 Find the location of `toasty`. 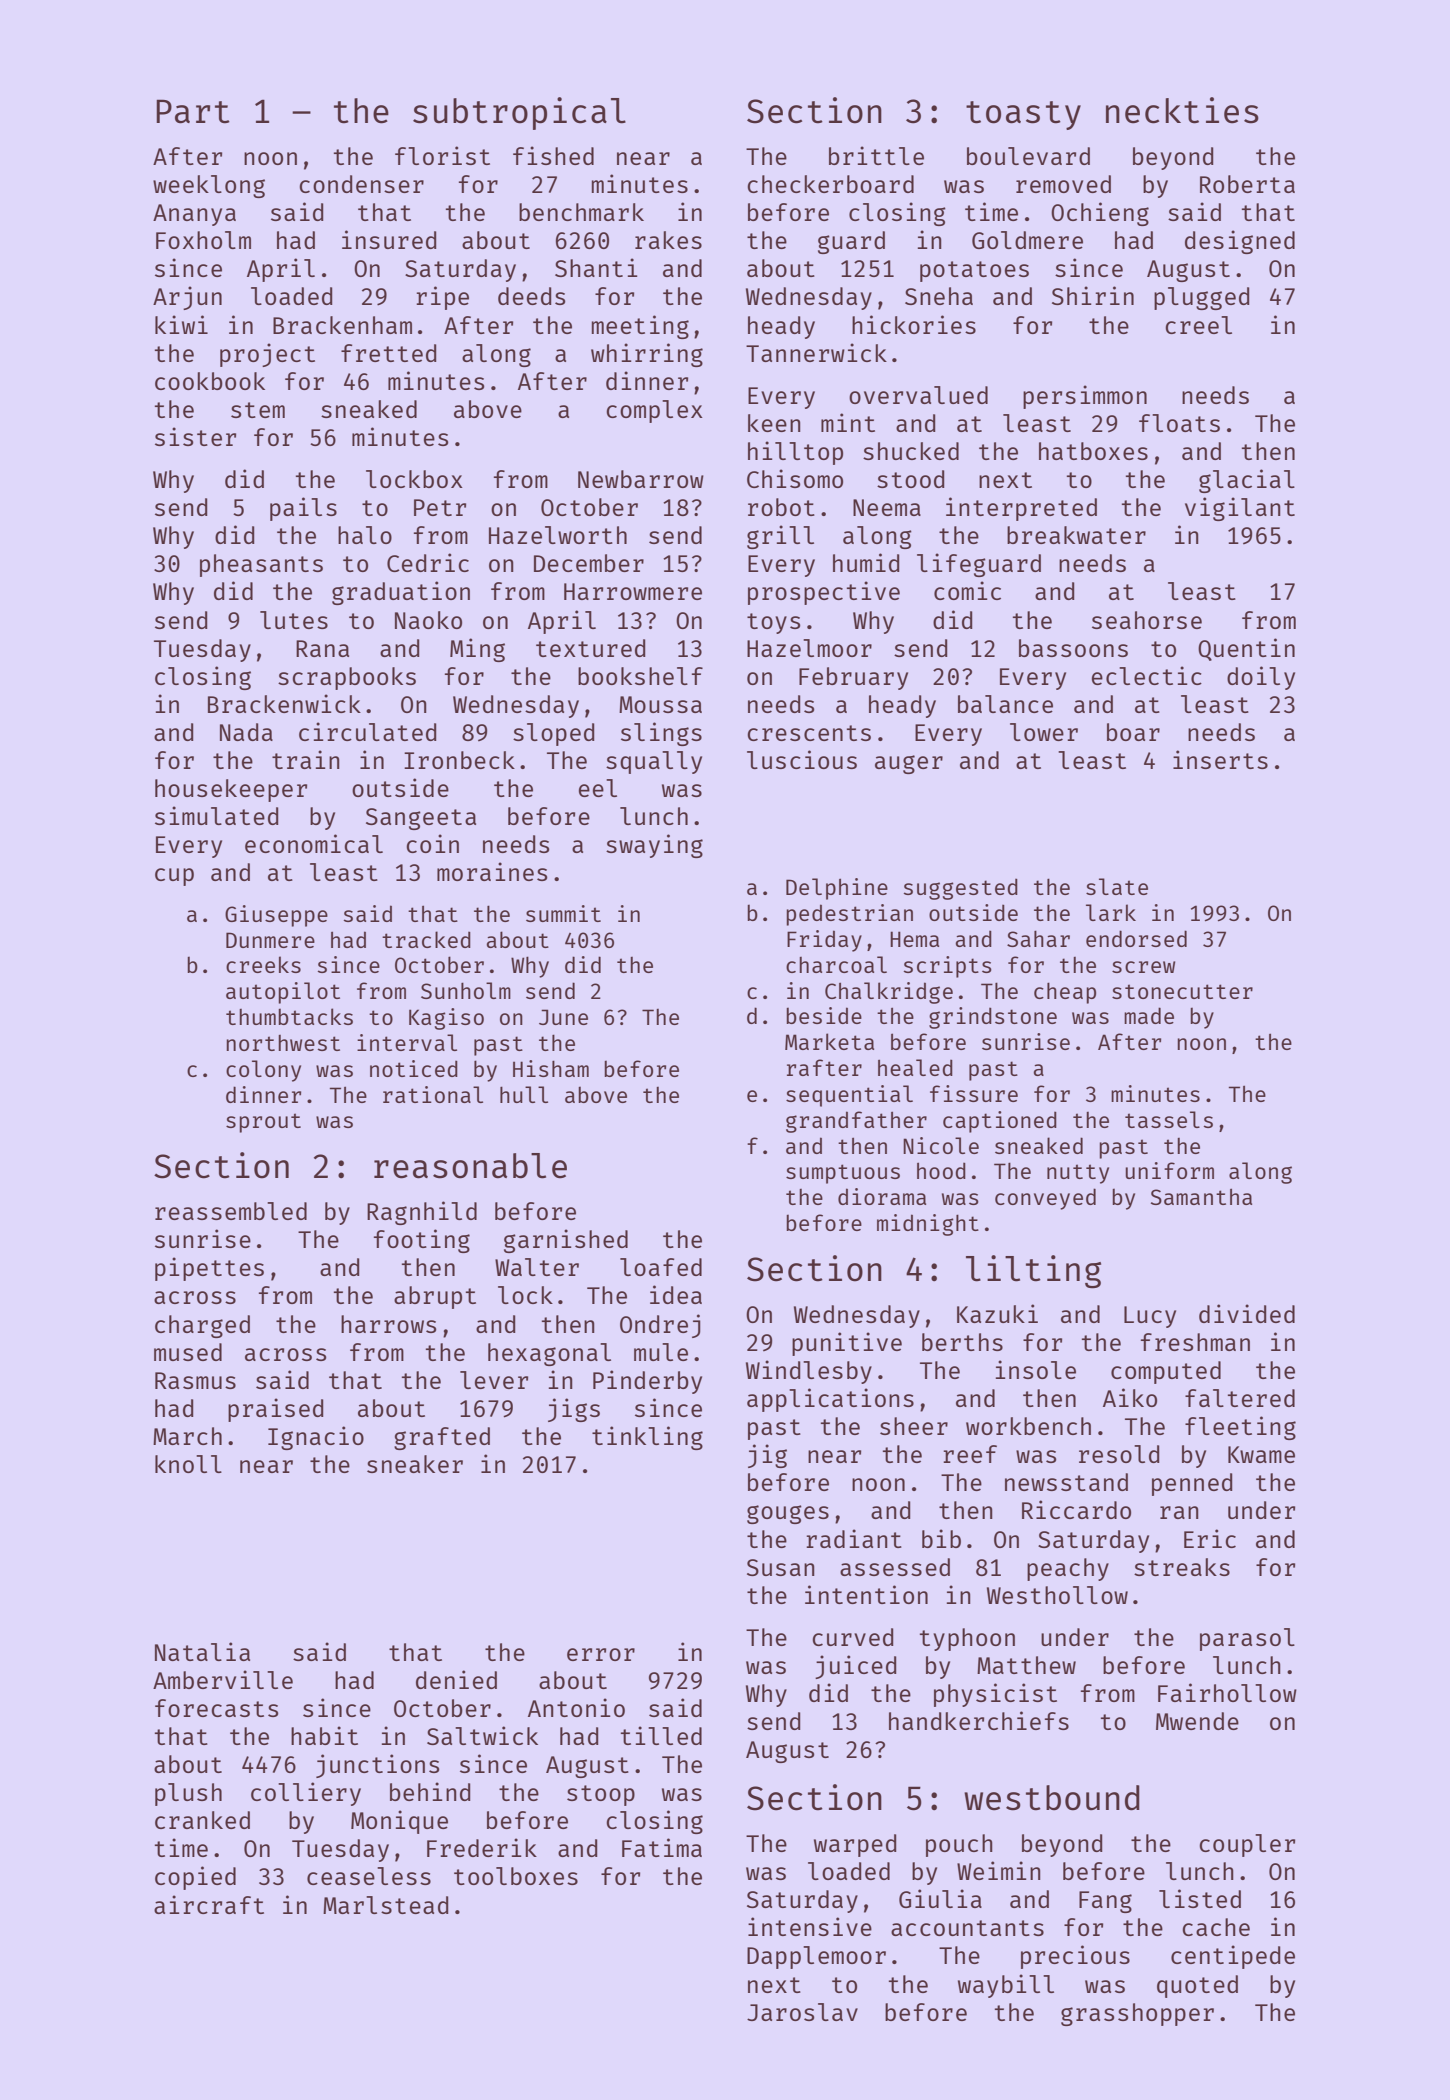

toasty is located at coordinates (1023, 115).
